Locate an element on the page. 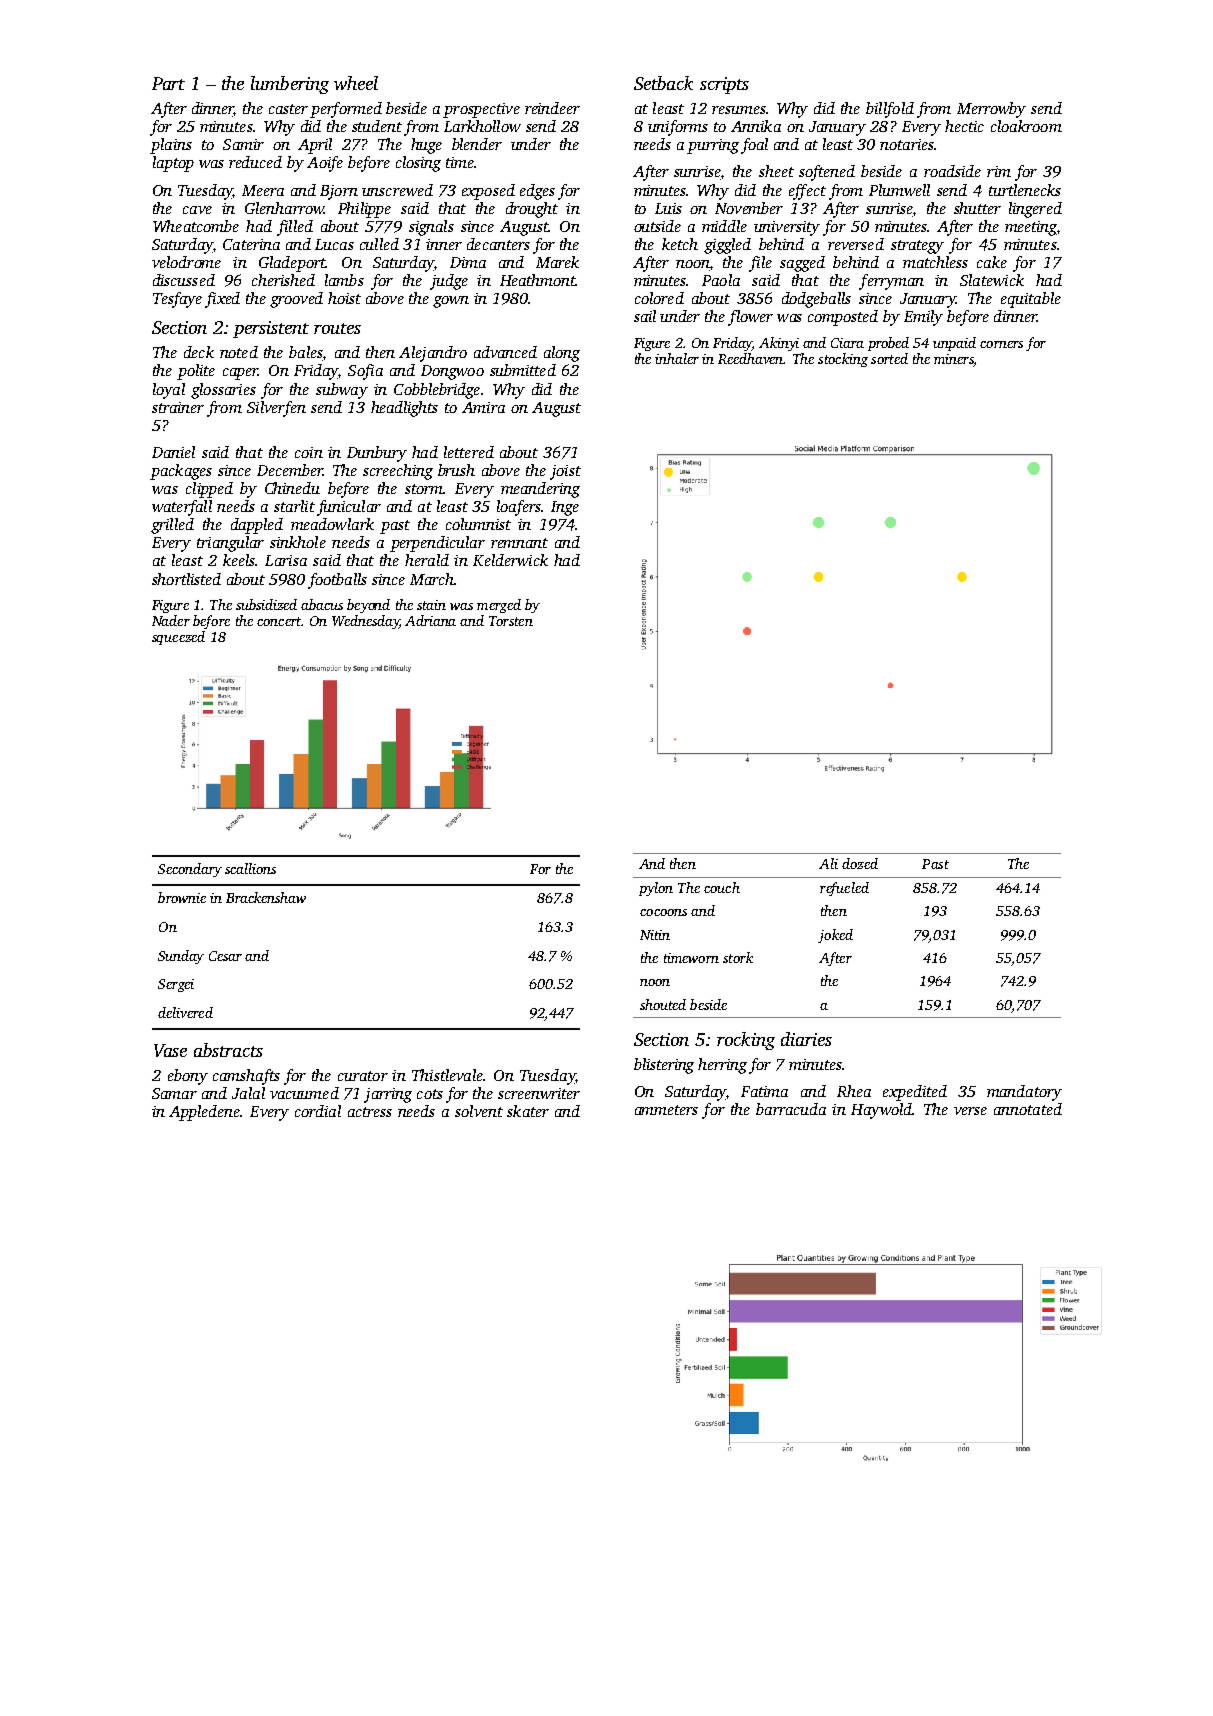 This page has height=1716, width=1213. scripts is located at coordinates (724, 85).
